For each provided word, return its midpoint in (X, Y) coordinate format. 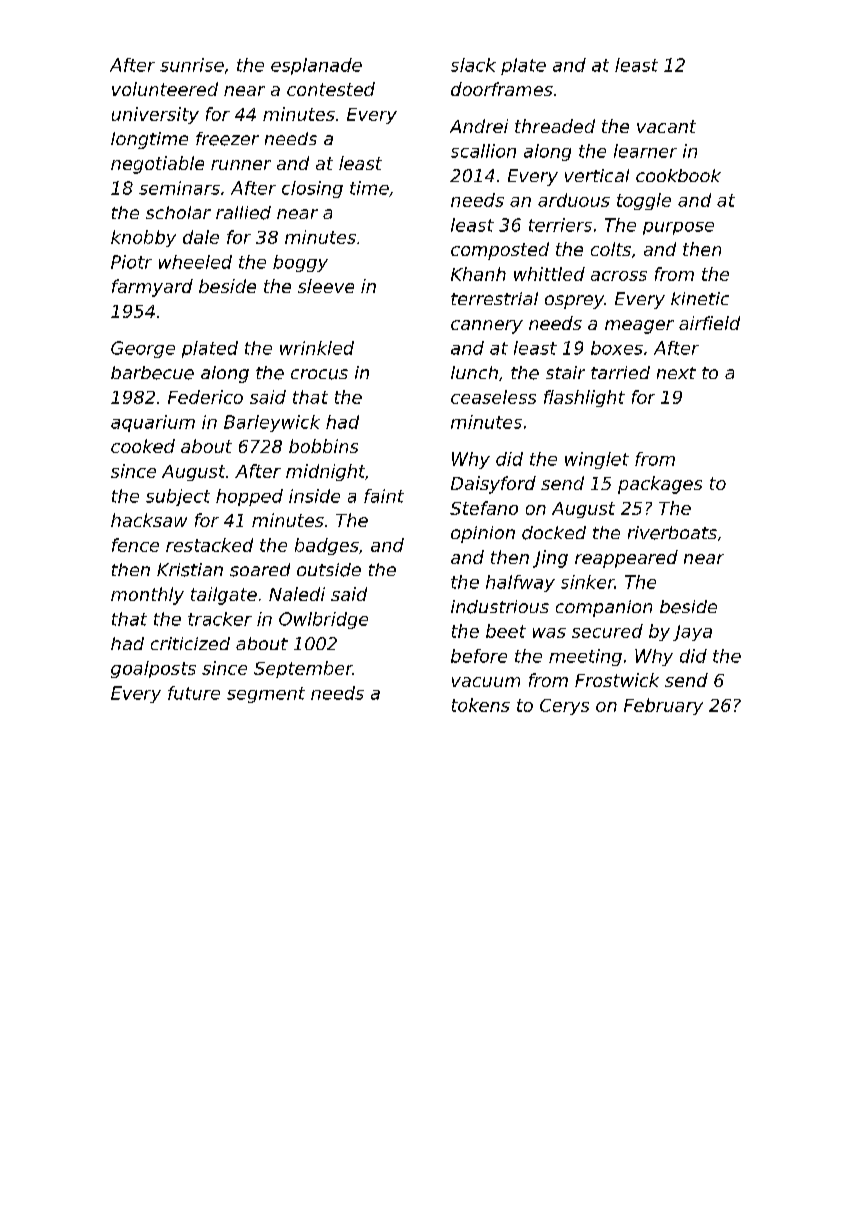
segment (266, 695)
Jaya (692, 633)
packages (660, 485)
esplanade (316, 66)
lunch (474, 372)
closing (312, 189)
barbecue (152, 373)
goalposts (153, 669)
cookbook (678, 175)
